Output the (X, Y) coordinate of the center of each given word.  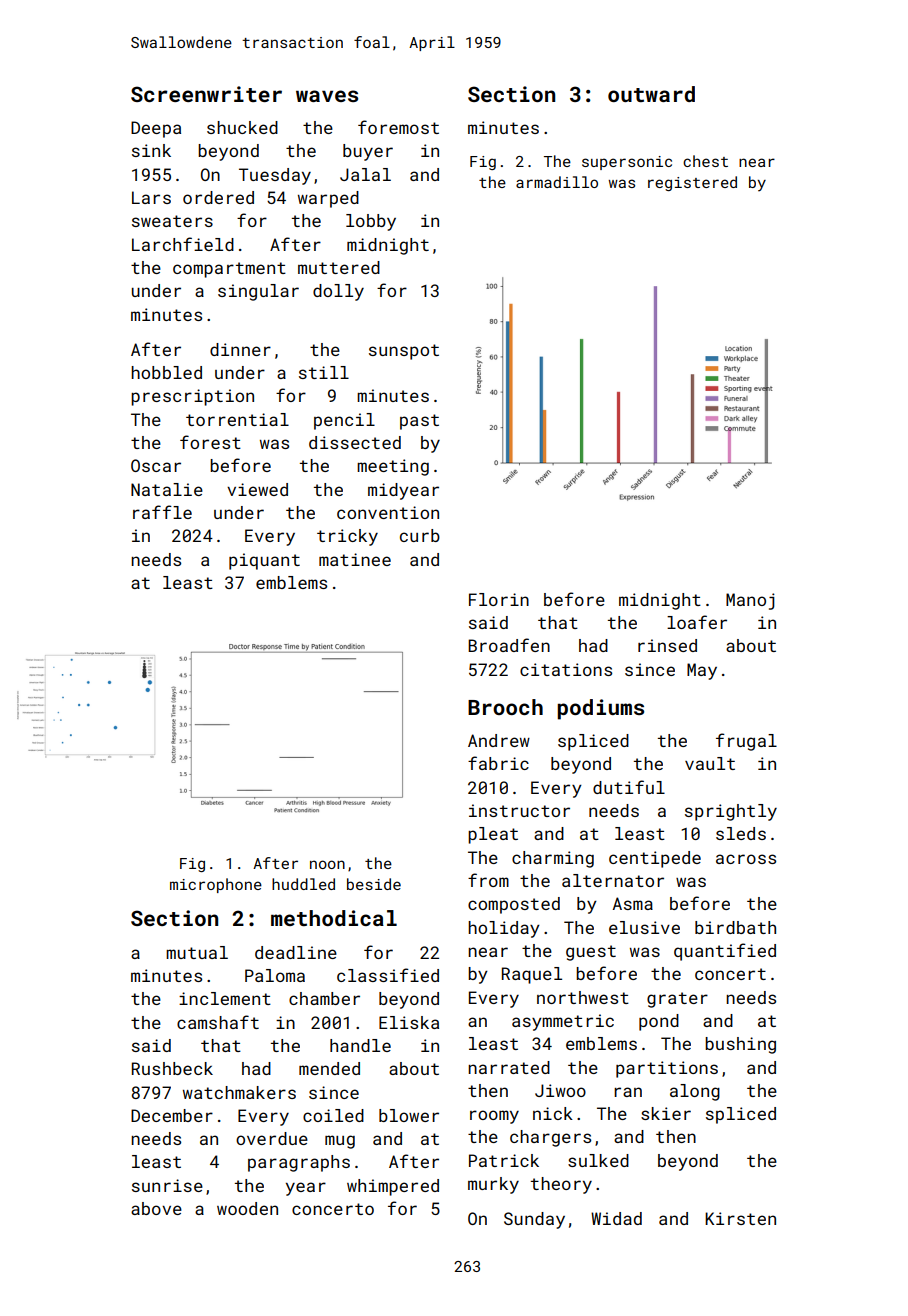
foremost (398, 127)
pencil (344, 421)
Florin (499, 599)
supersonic (627, 163)
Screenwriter (206, 94)
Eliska (409, 1022)
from (488, 880)
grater (677, 1000)
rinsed (667, 645)
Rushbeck (172, 1068)
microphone (216, 885)
